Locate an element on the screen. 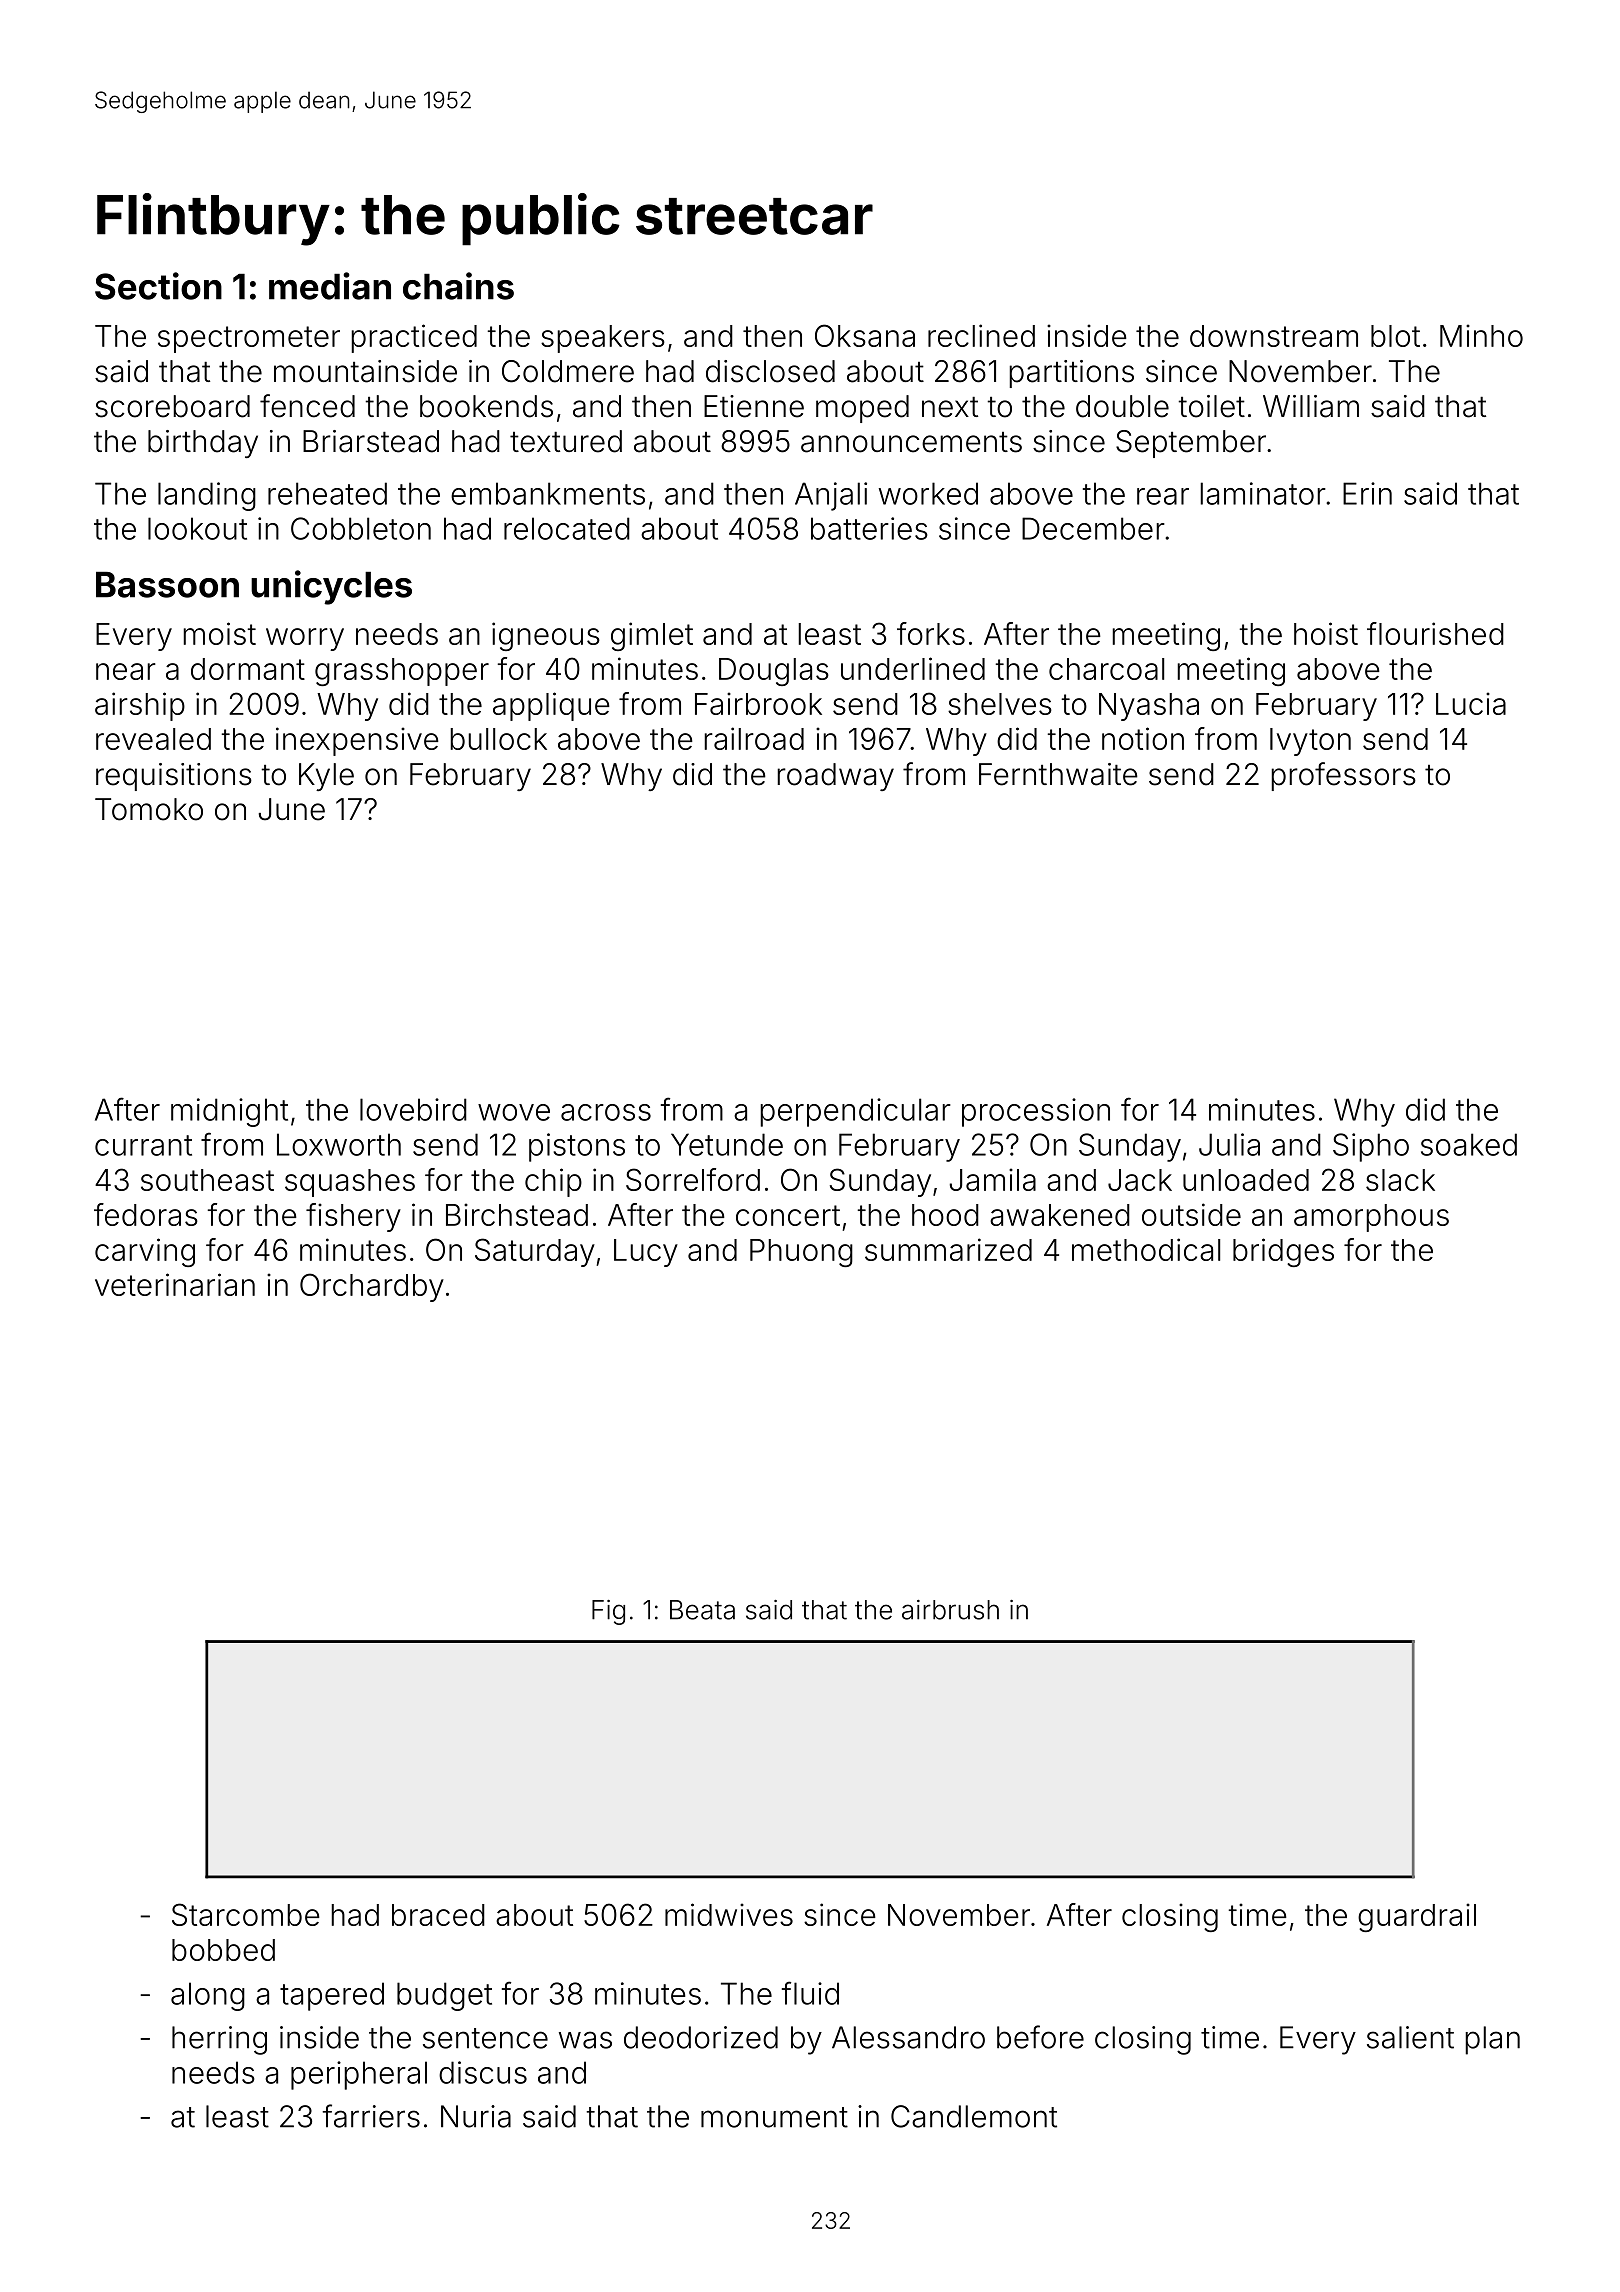 The height and width of the screenshot is (2292, 1620). Minho is located at coordinates (1481, 335).
